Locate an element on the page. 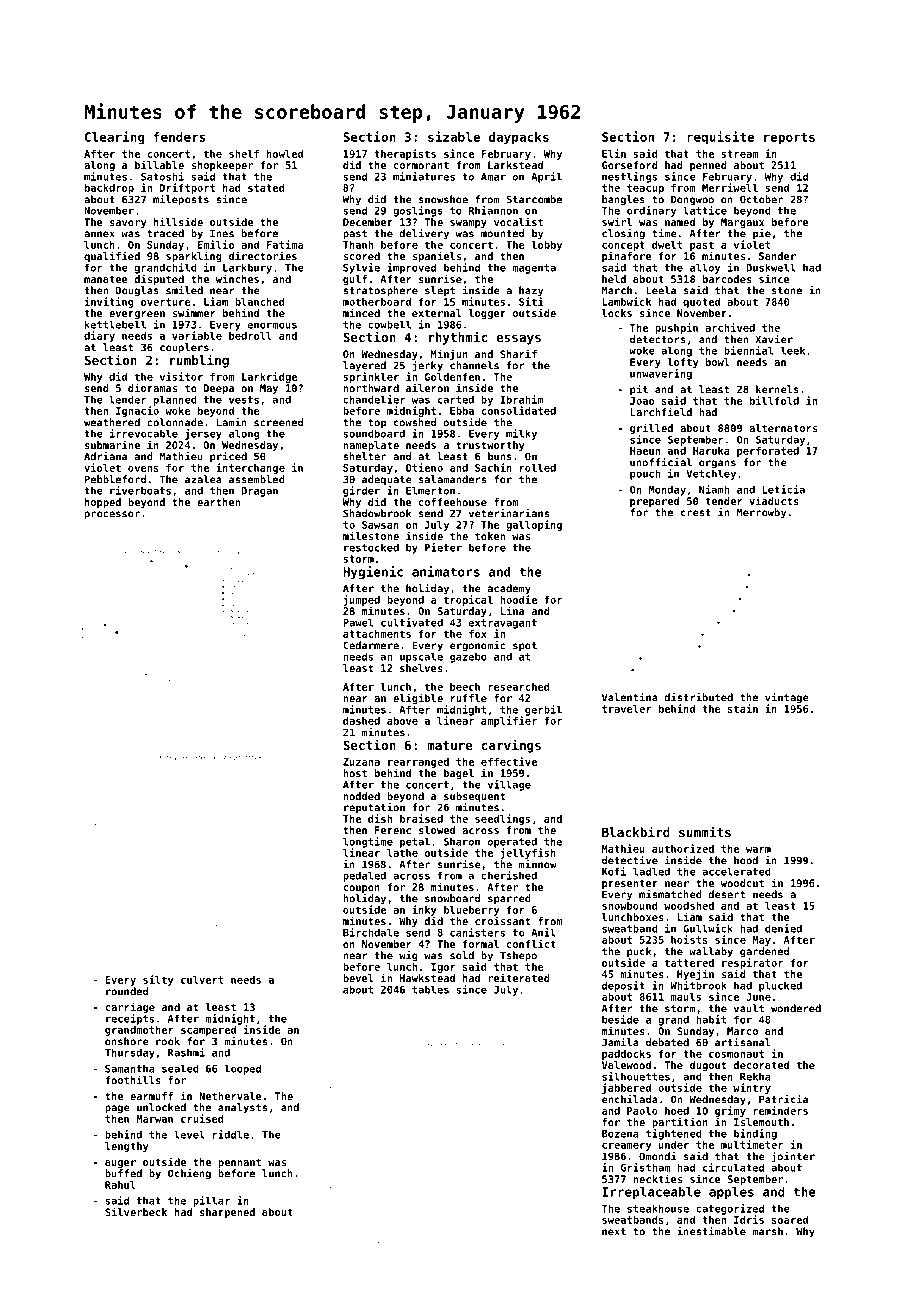 The image size is (908, 1316). rolled is located at coordinates (538, 468).
